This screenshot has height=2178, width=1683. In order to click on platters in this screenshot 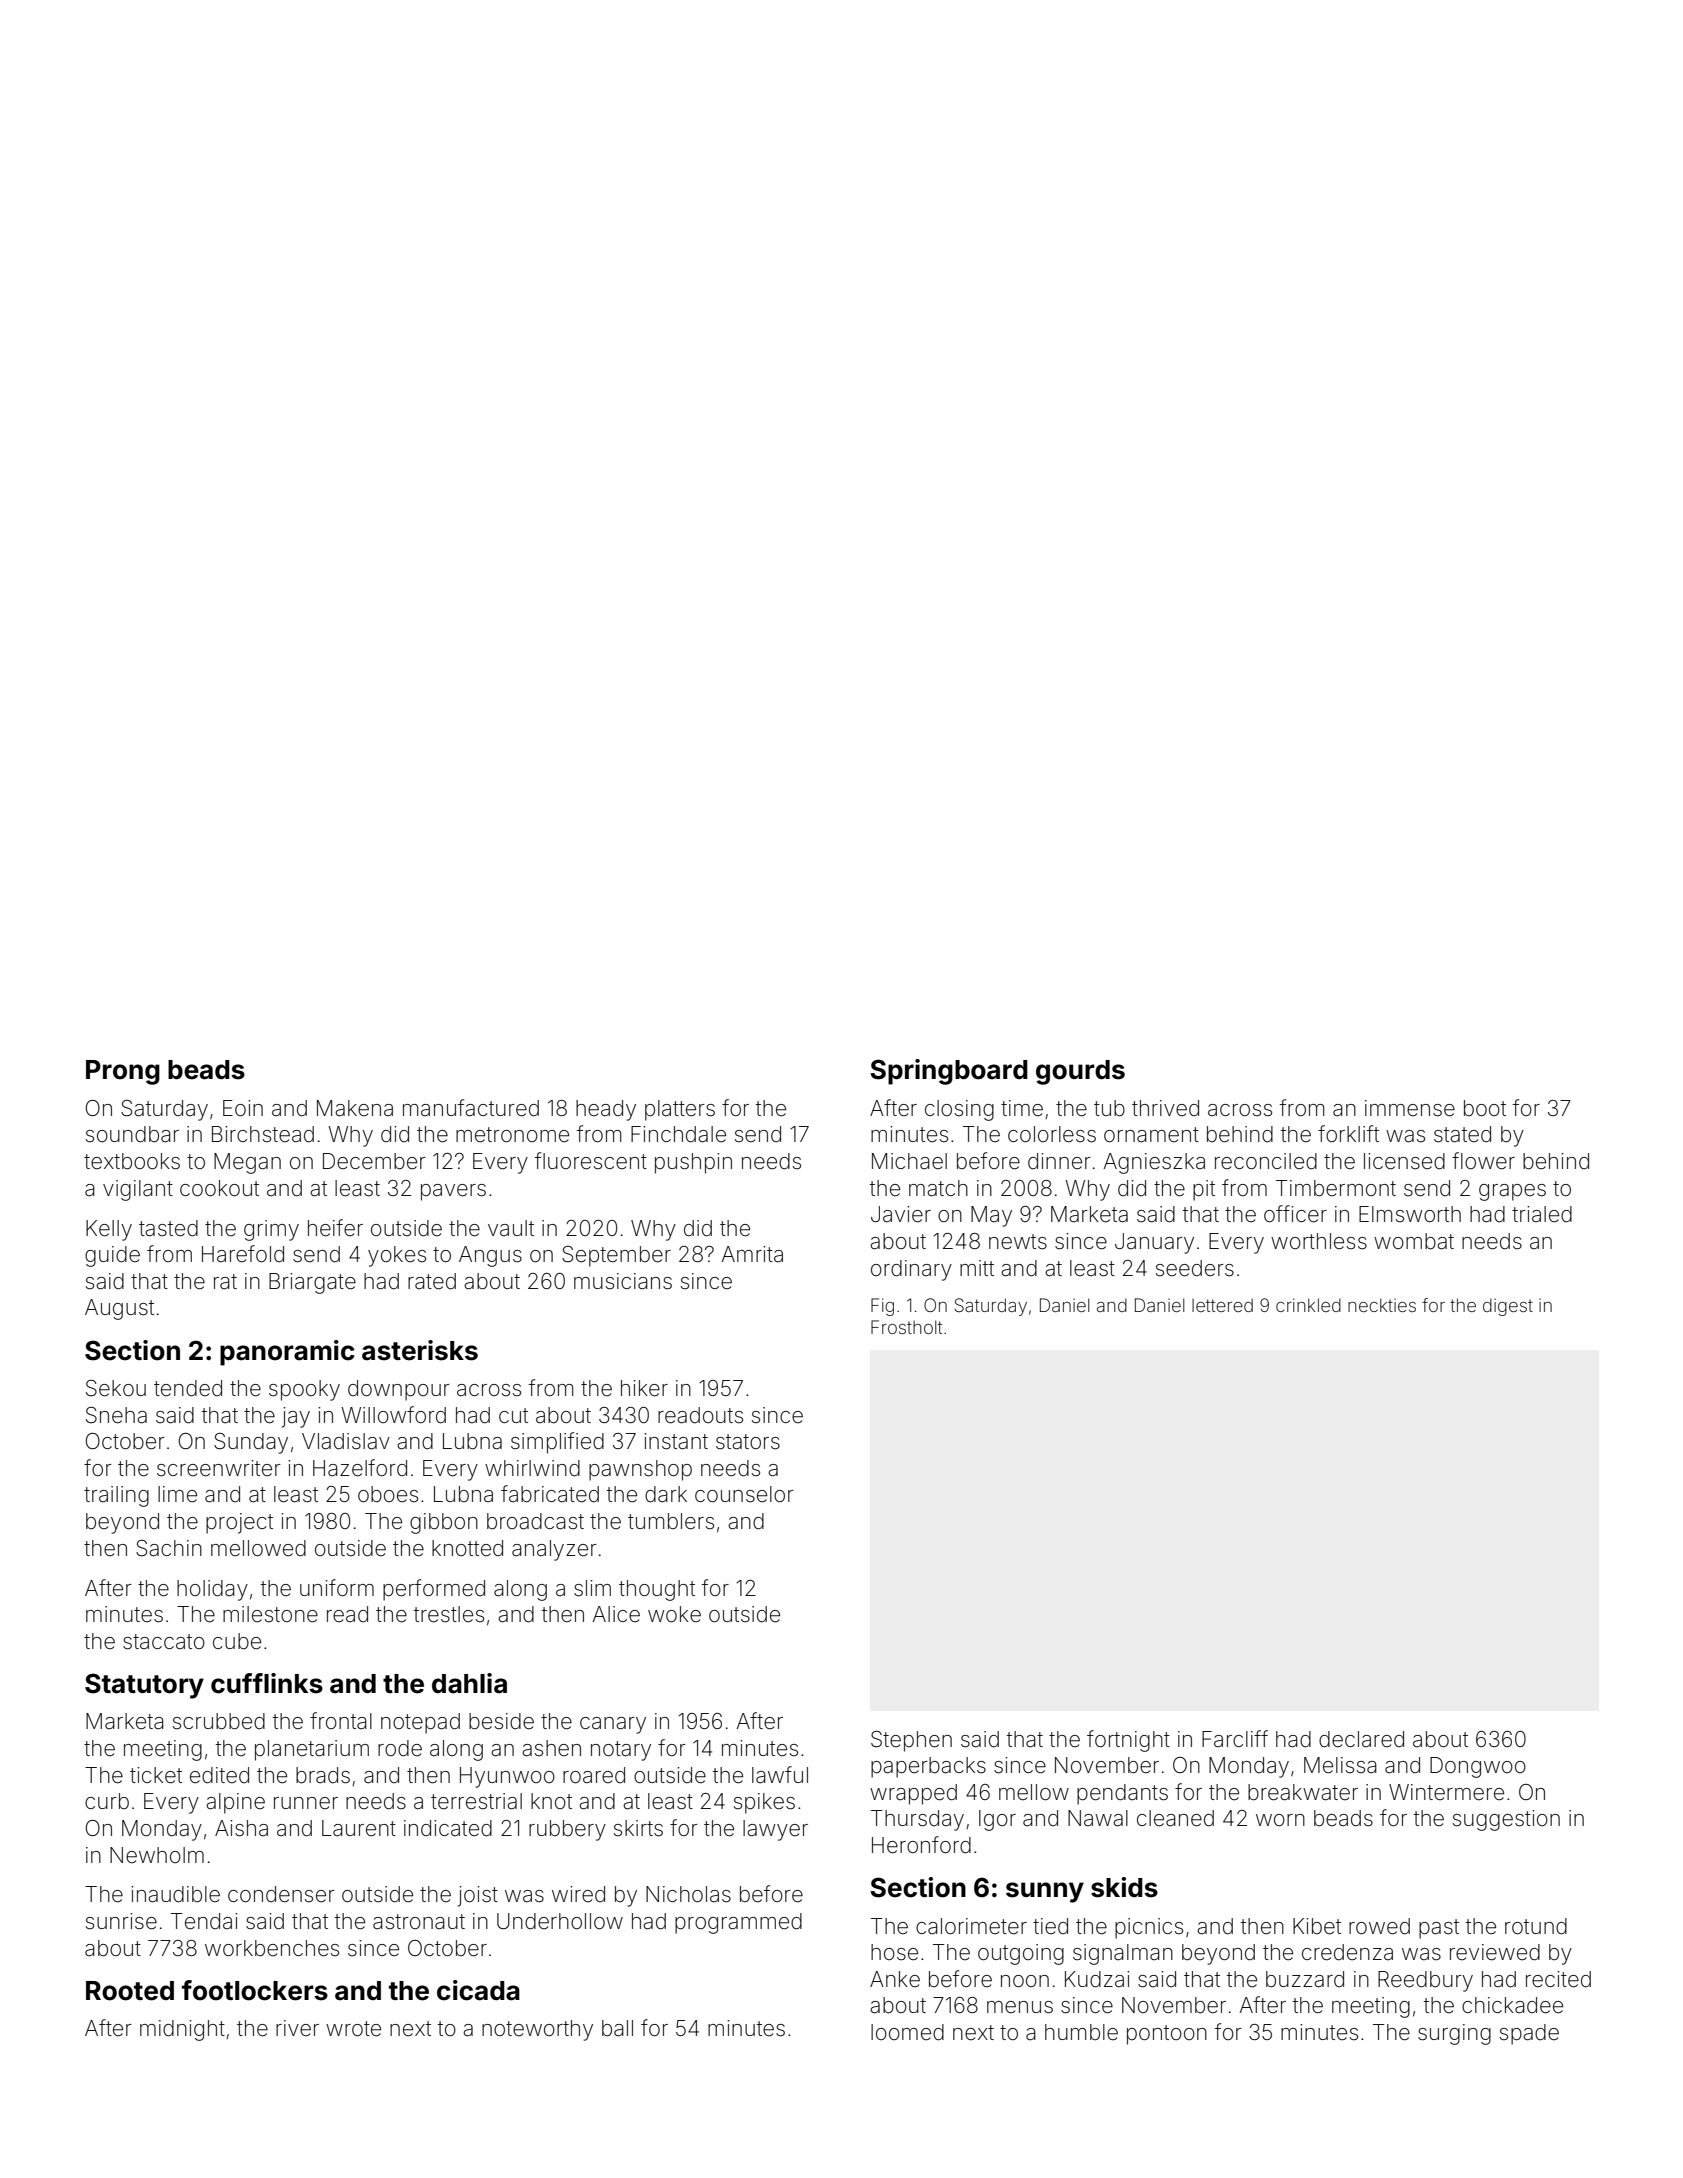, I will do `click(680, 1110)`.
